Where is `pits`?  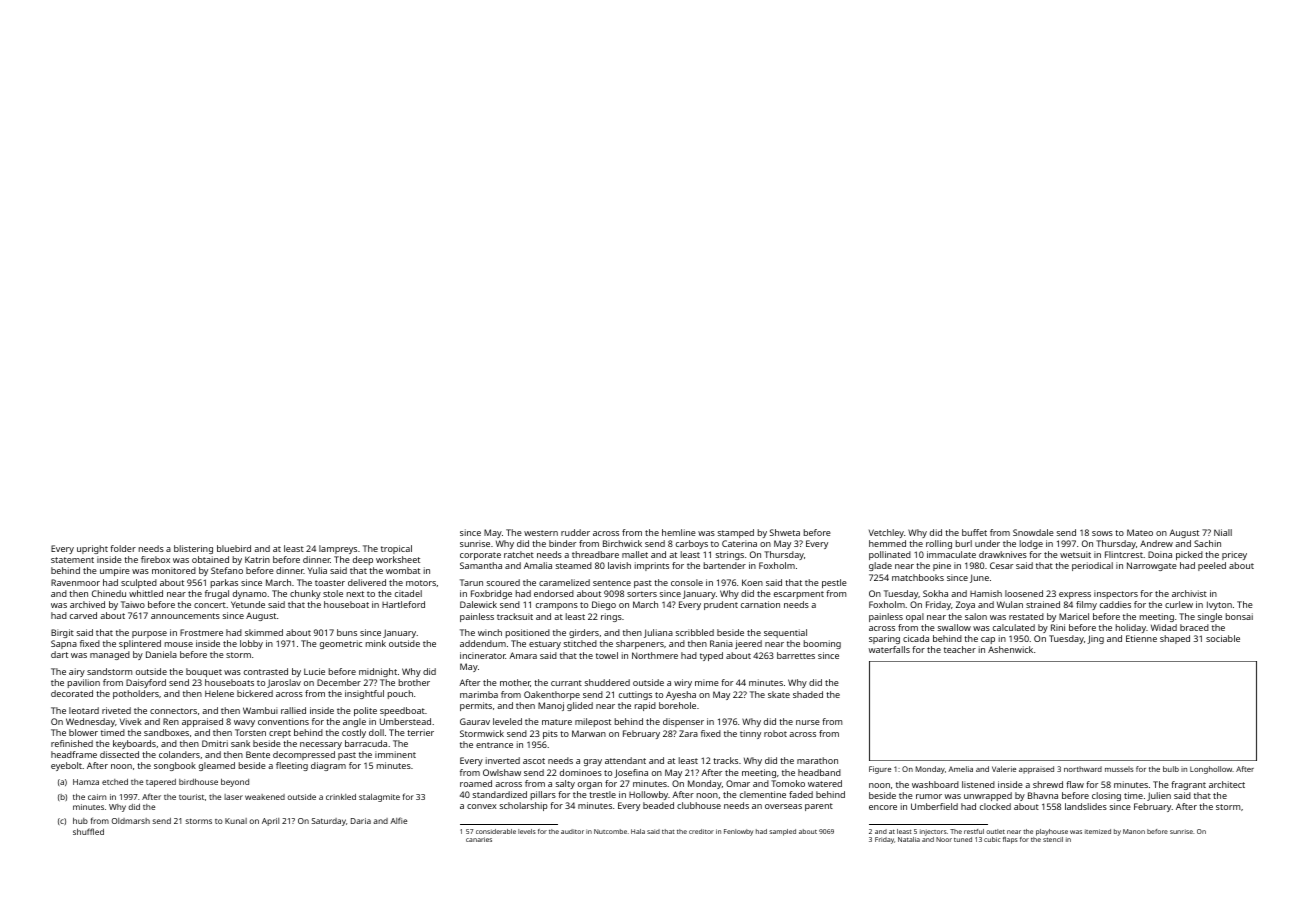 pits is located at coordinates (550, 734).
